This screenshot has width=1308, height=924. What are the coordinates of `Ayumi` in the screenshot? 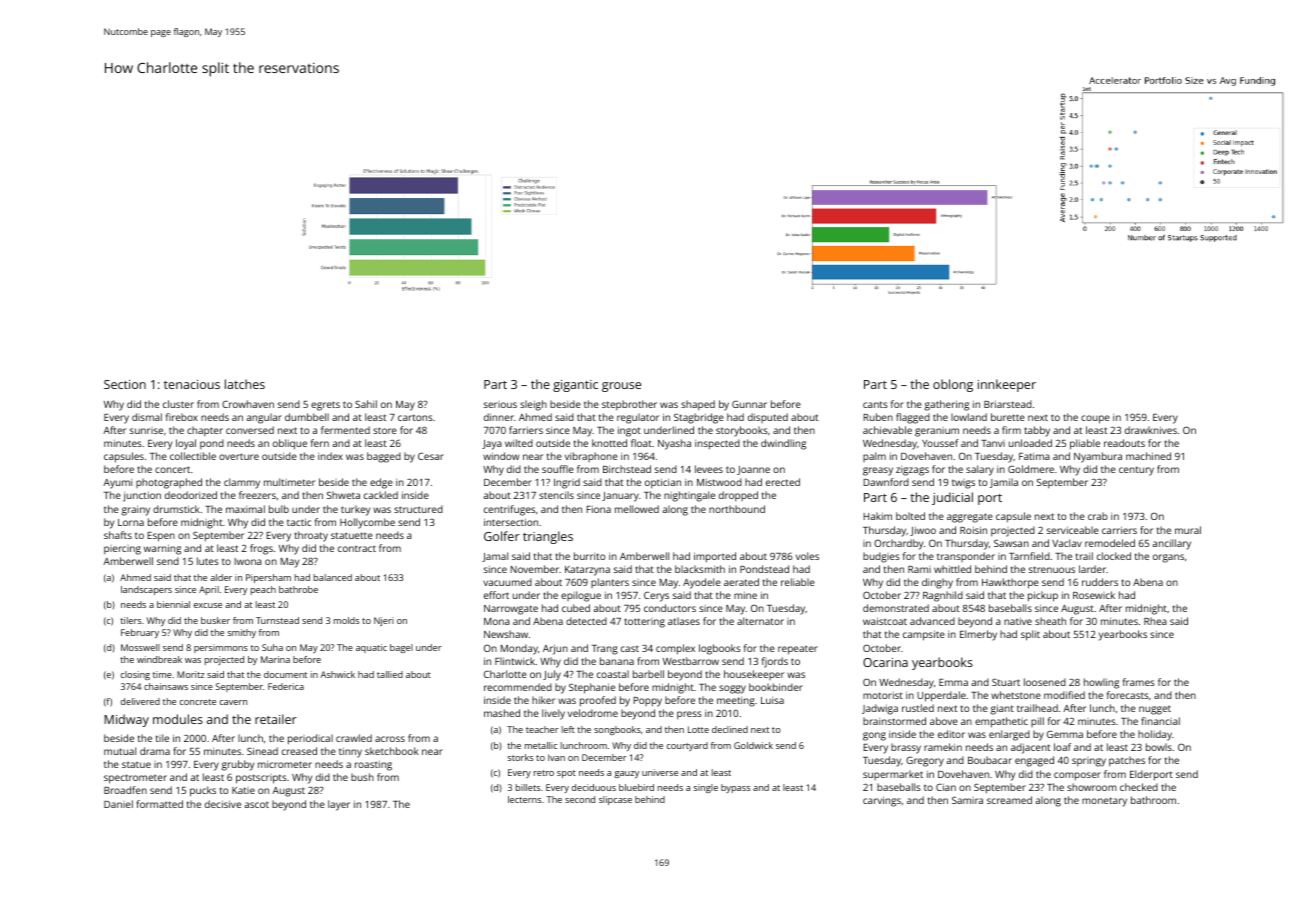 It's located at (117, 484).
